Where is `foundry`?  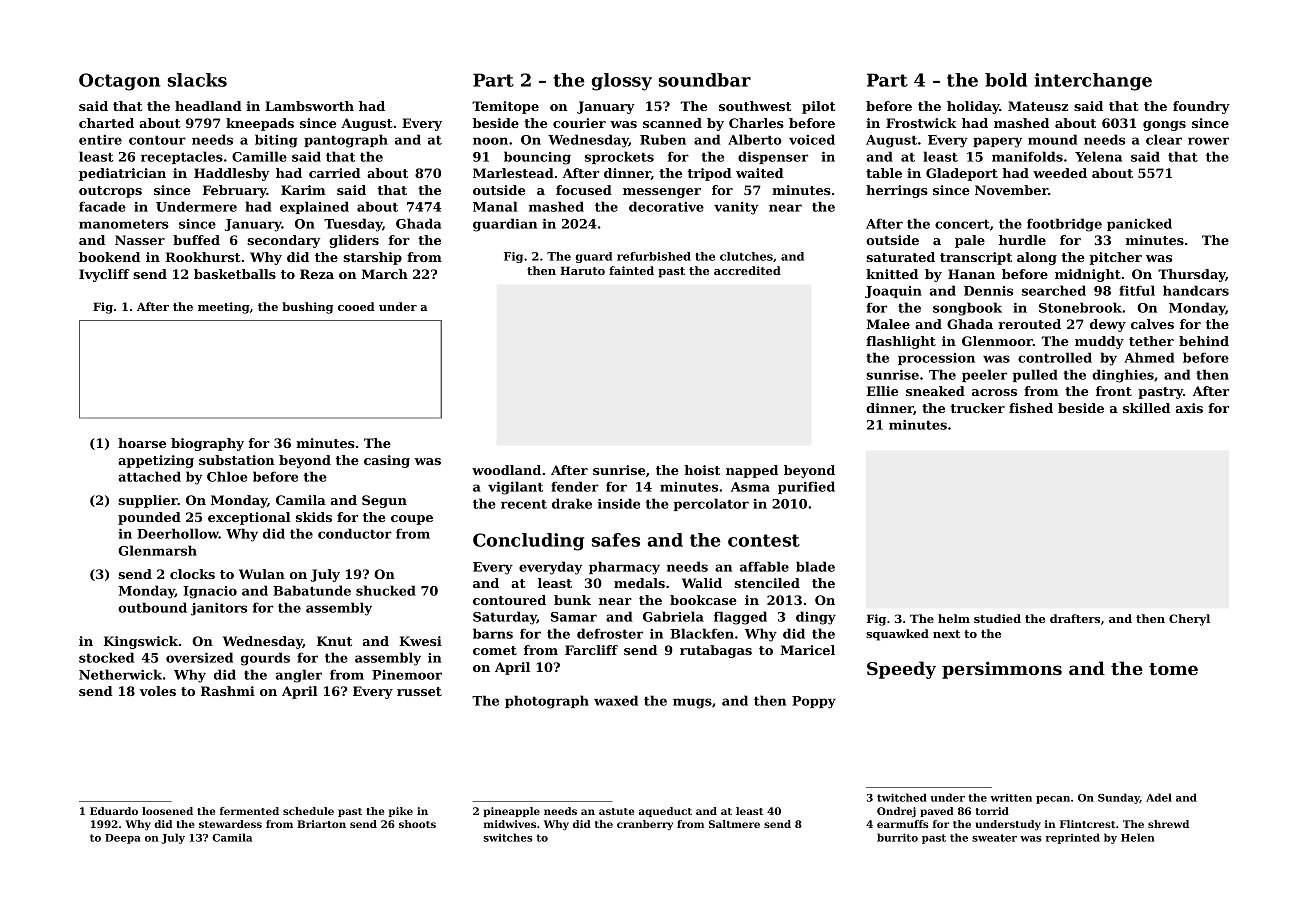 foundry is located at coordinates (1201, 107).
